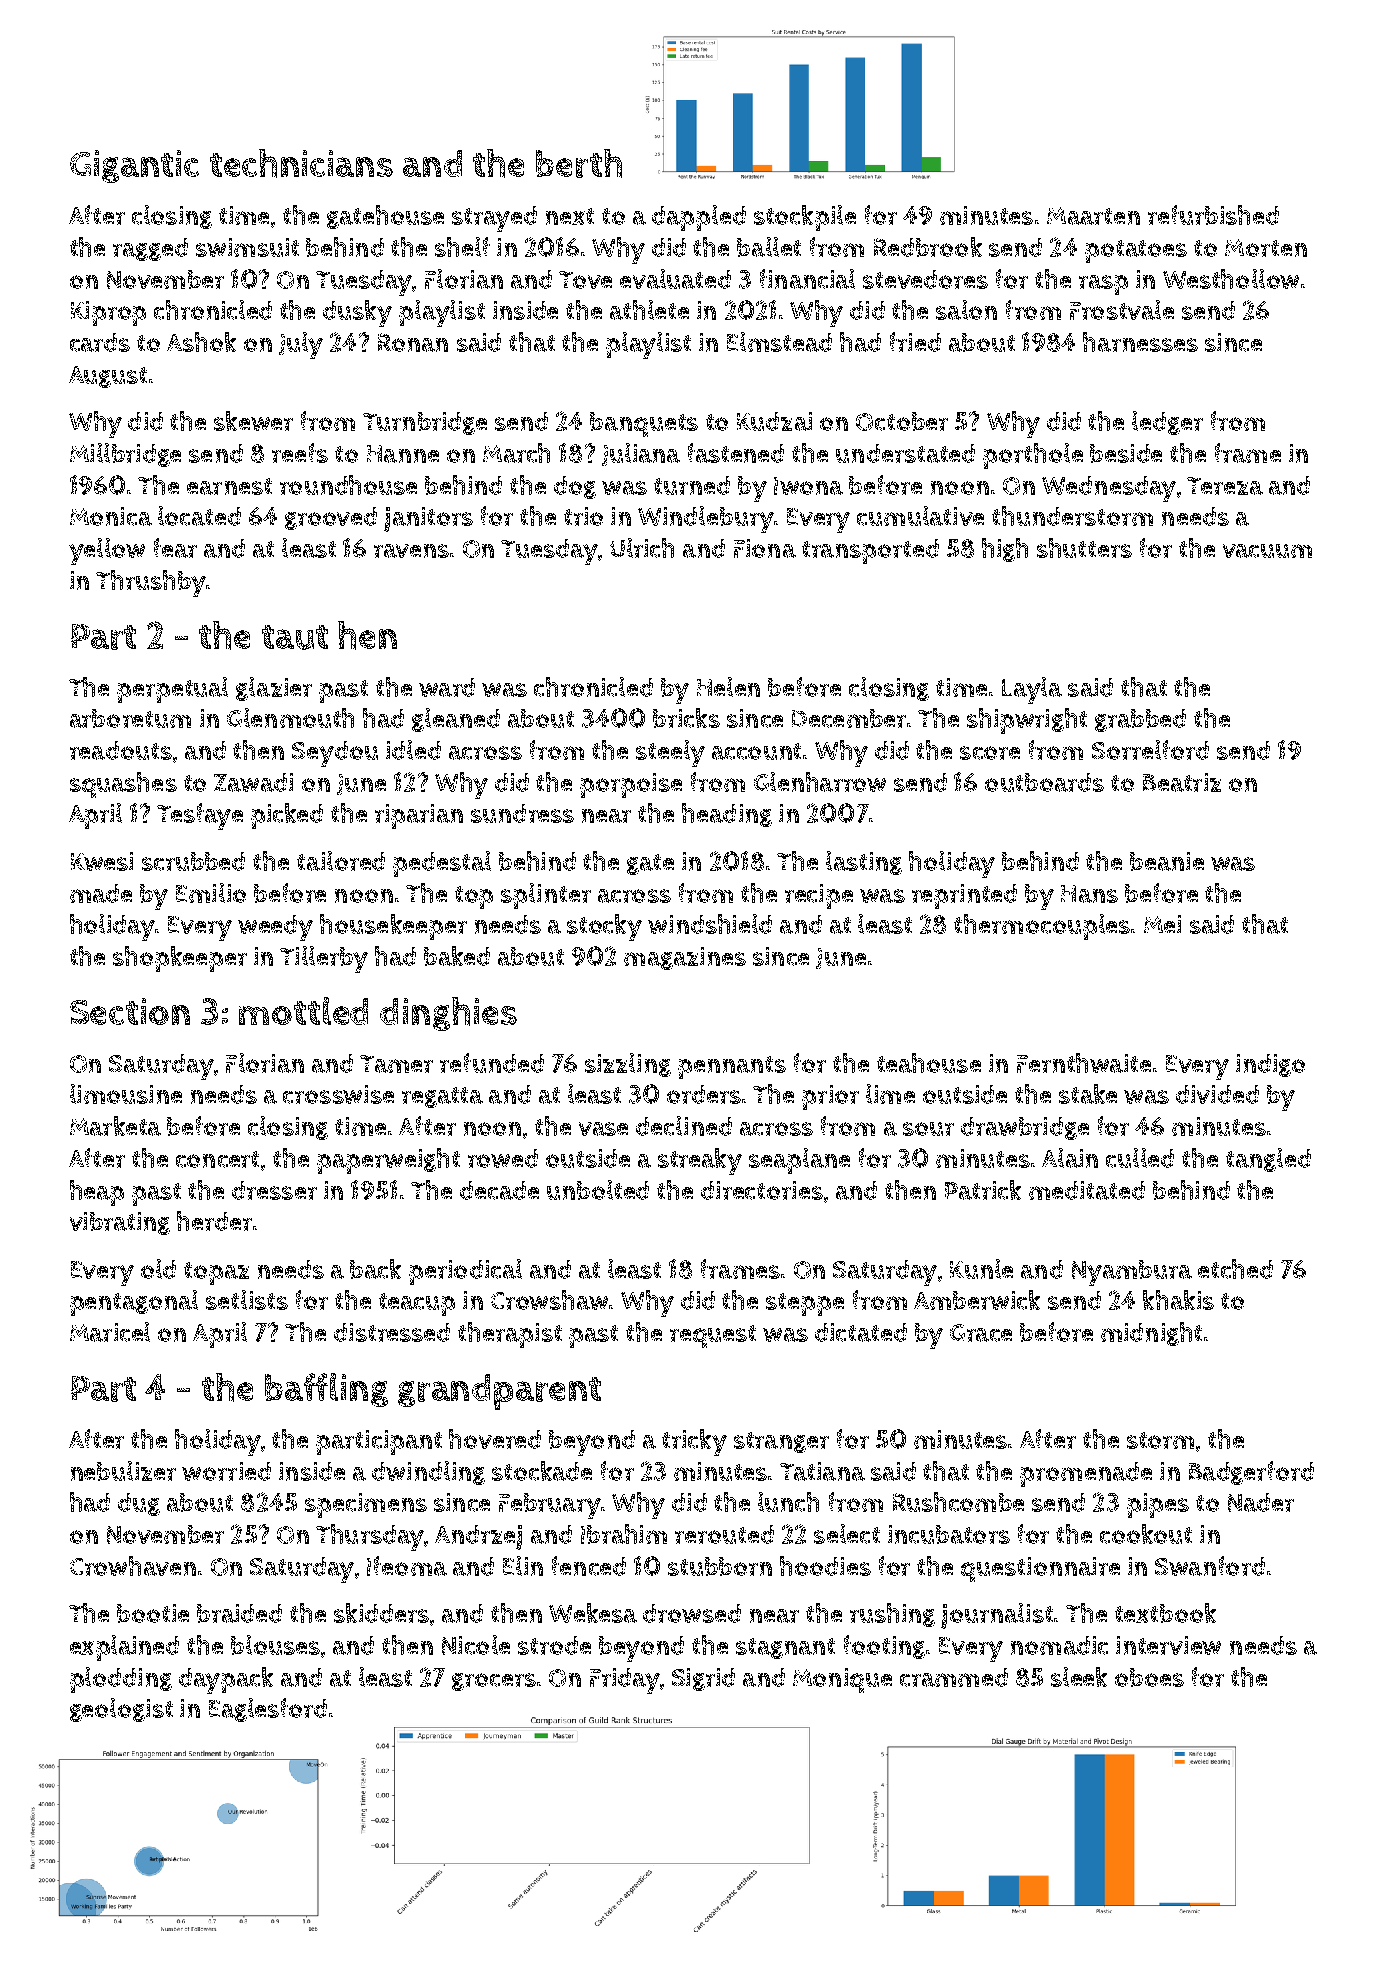 The height and width of the screenshot is (1969, 1386). What do you see at coordinates (1136, 251) in the screenshot?
I see `potatoes` at bounding box center [1136, 251].
